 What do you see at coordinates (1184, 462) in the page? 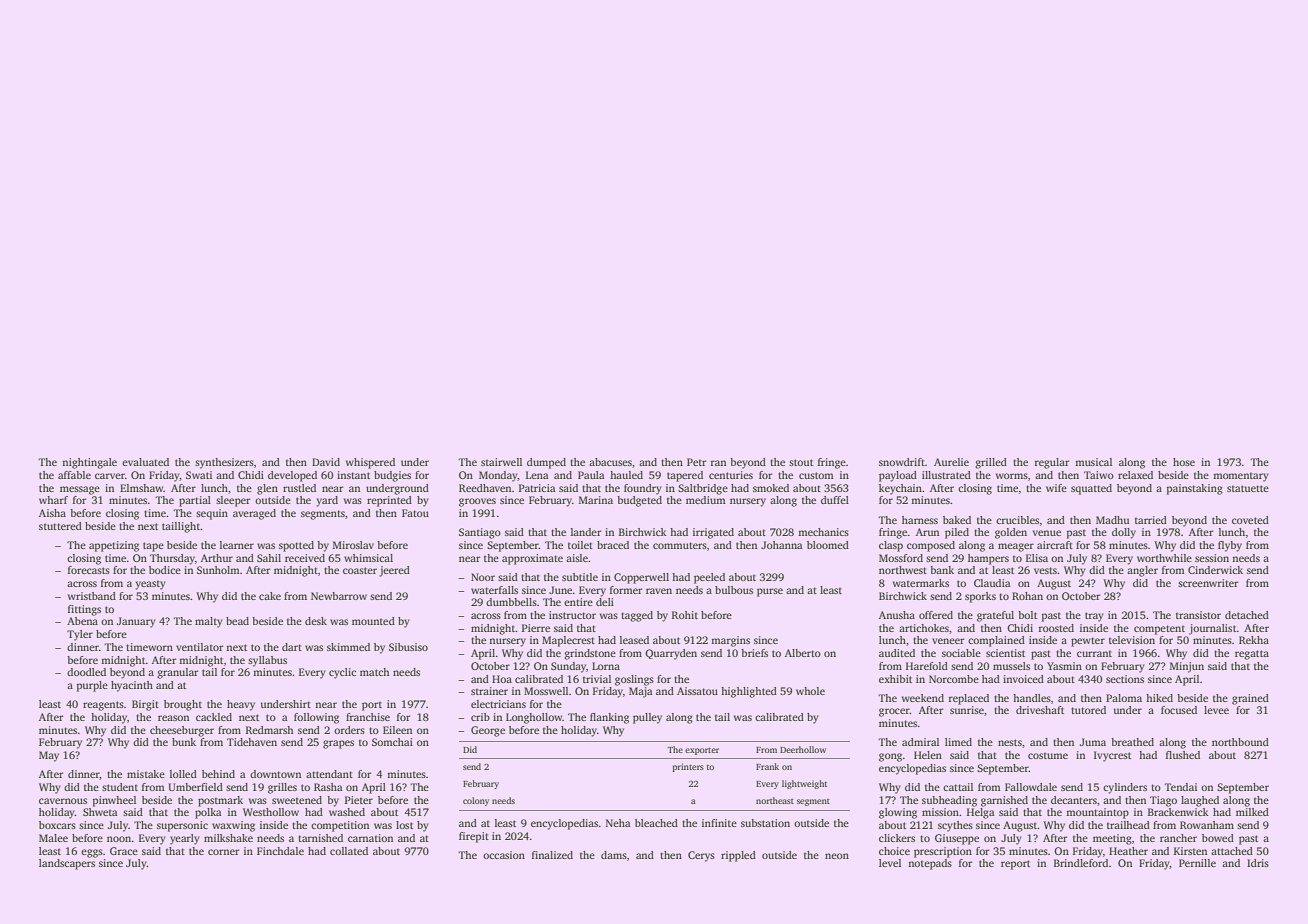
I see `hose` at bounding box center [1184, 462].
